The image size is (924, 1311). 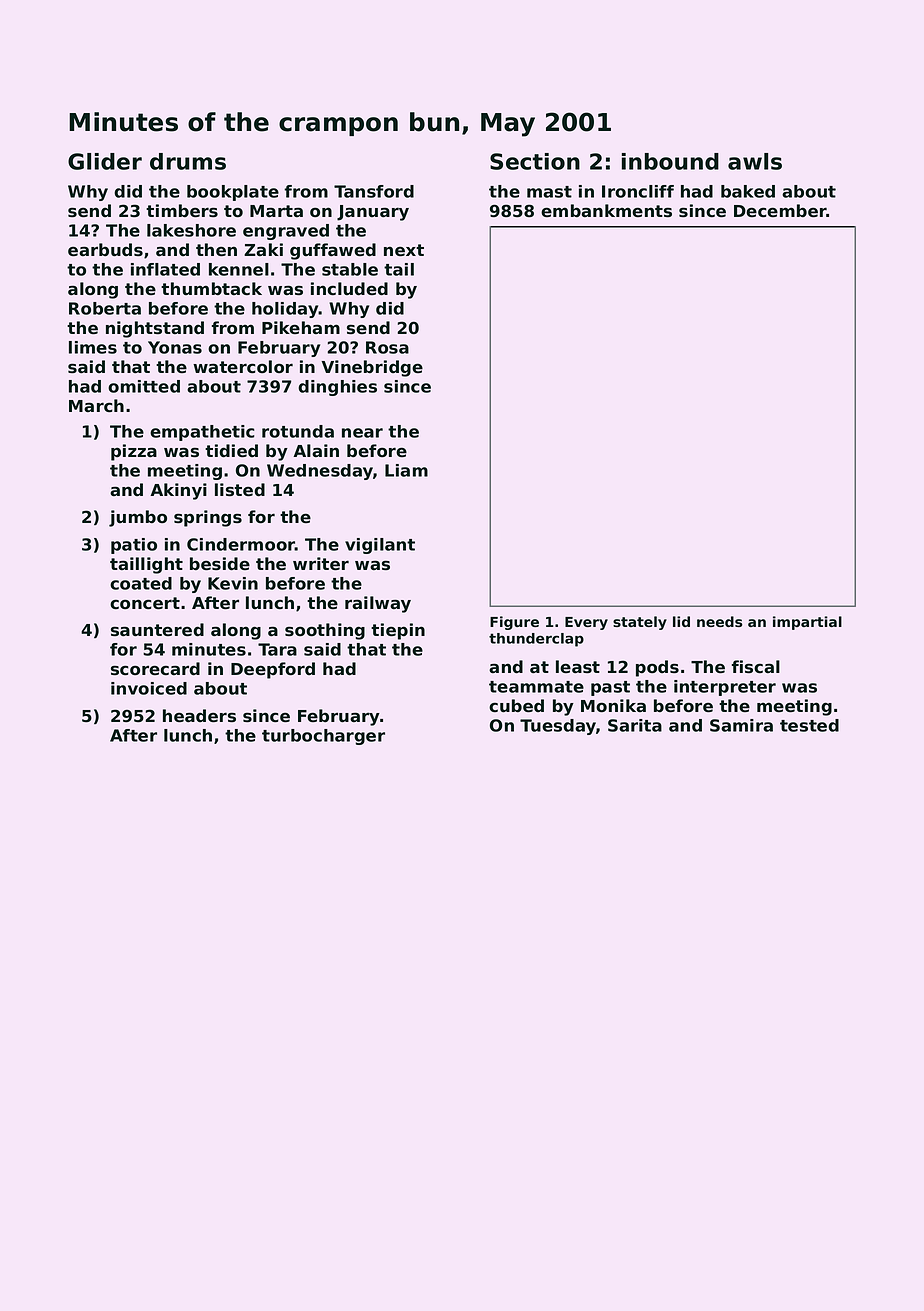 What do you see at coordinates (188, 161) in the document?
I see `drums` at bounding box center [188, 161].
